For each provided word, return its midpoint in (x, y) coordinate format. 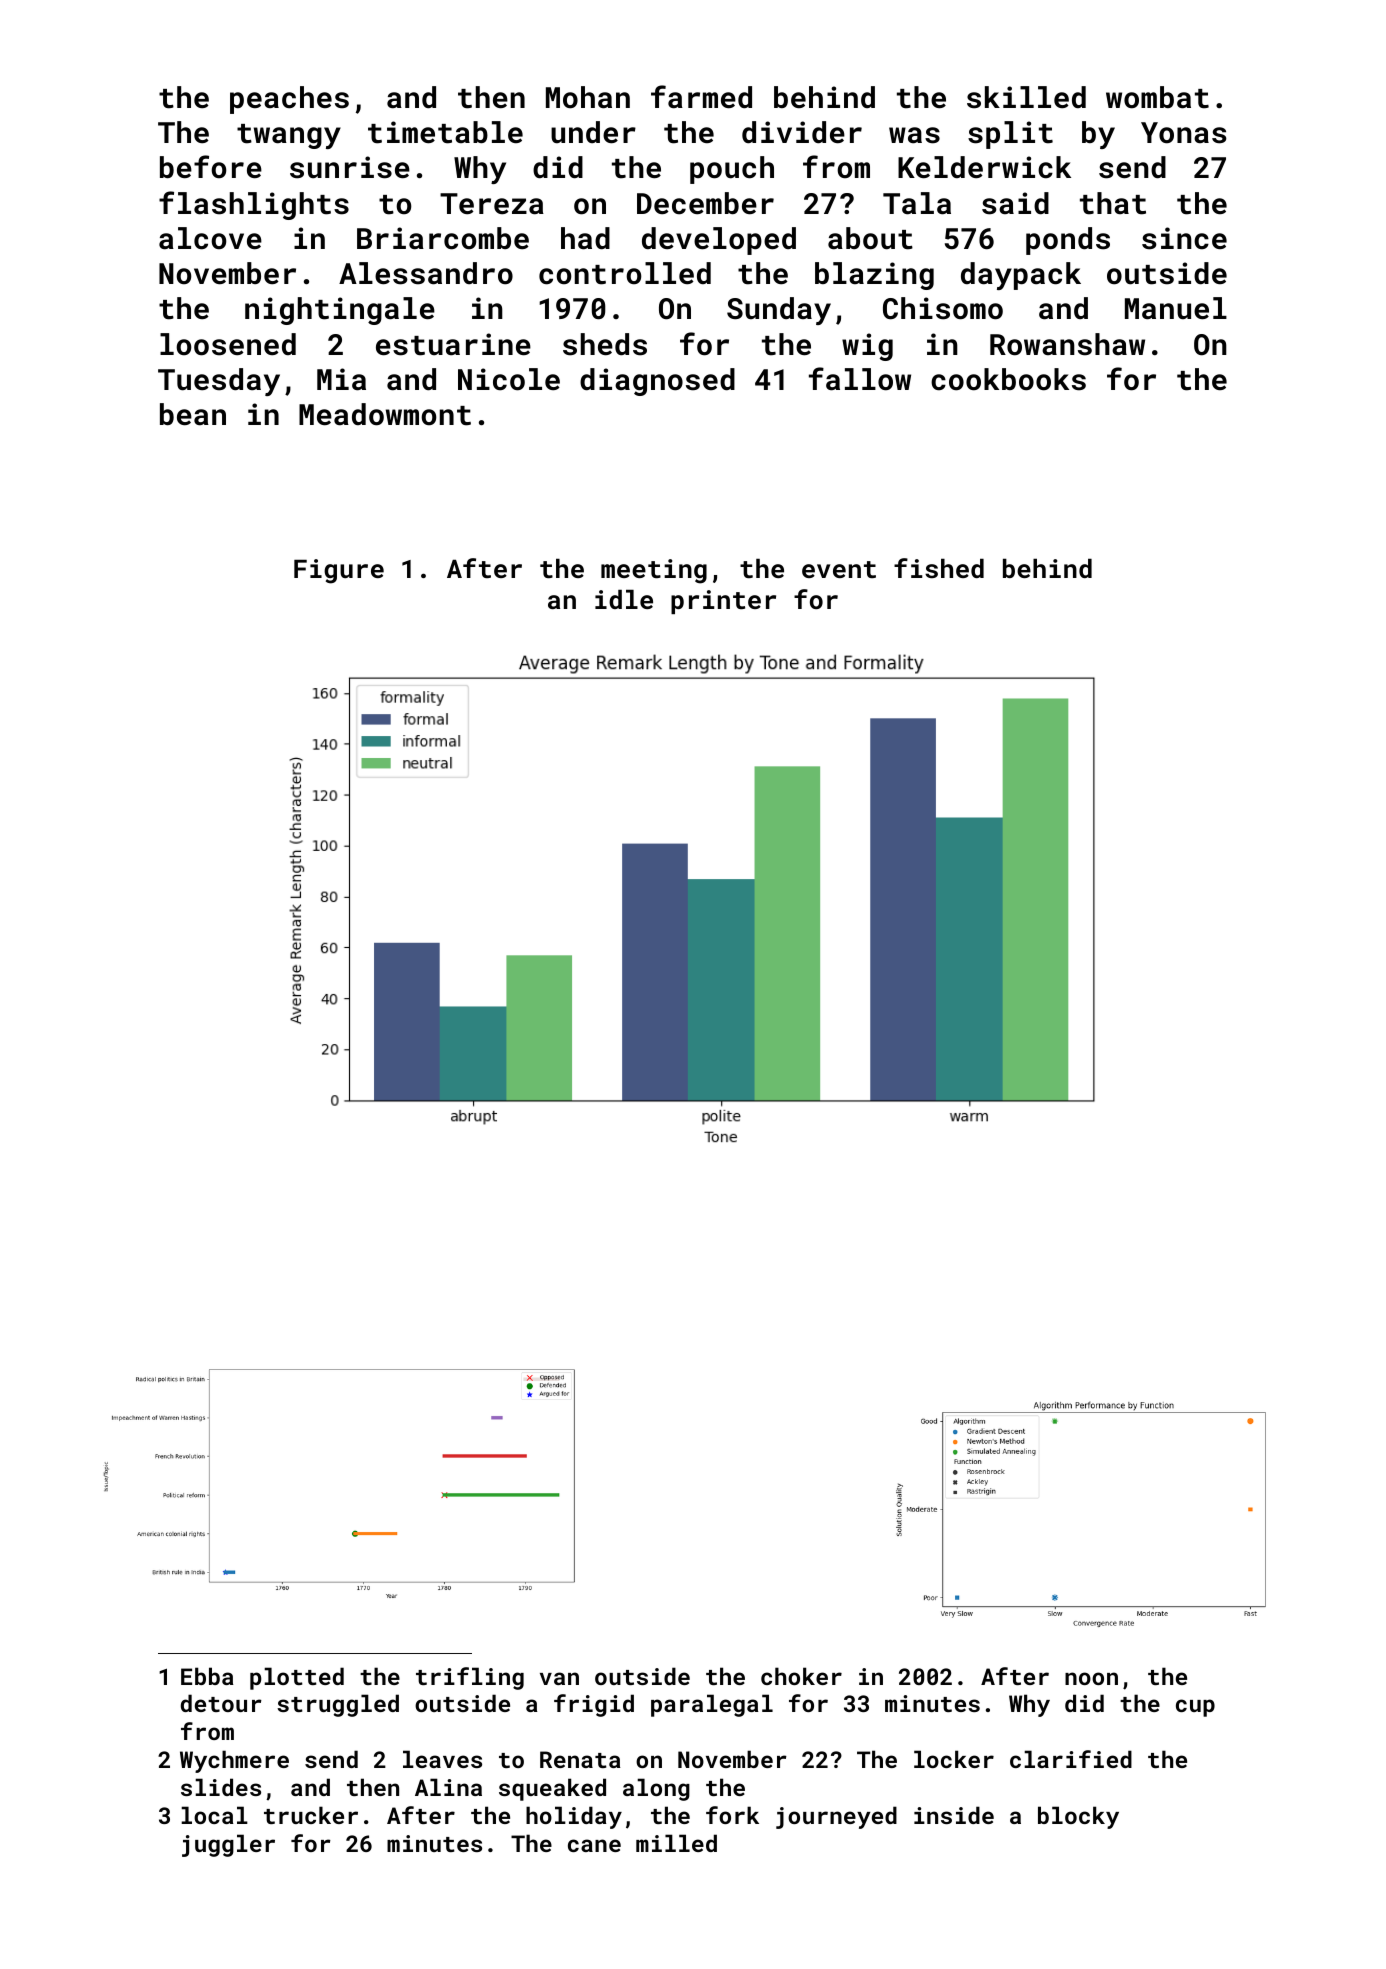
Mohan (588, 97)
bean (193, 414)
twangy (289, 136)
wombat (1157, 97)
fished (939, 568)
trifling (470, 1678)
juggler (228, 1845)
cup (1195, 1708)
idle (624, 599)
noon (1091, 1678)
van (559, 1678)
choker (801, 1676)
